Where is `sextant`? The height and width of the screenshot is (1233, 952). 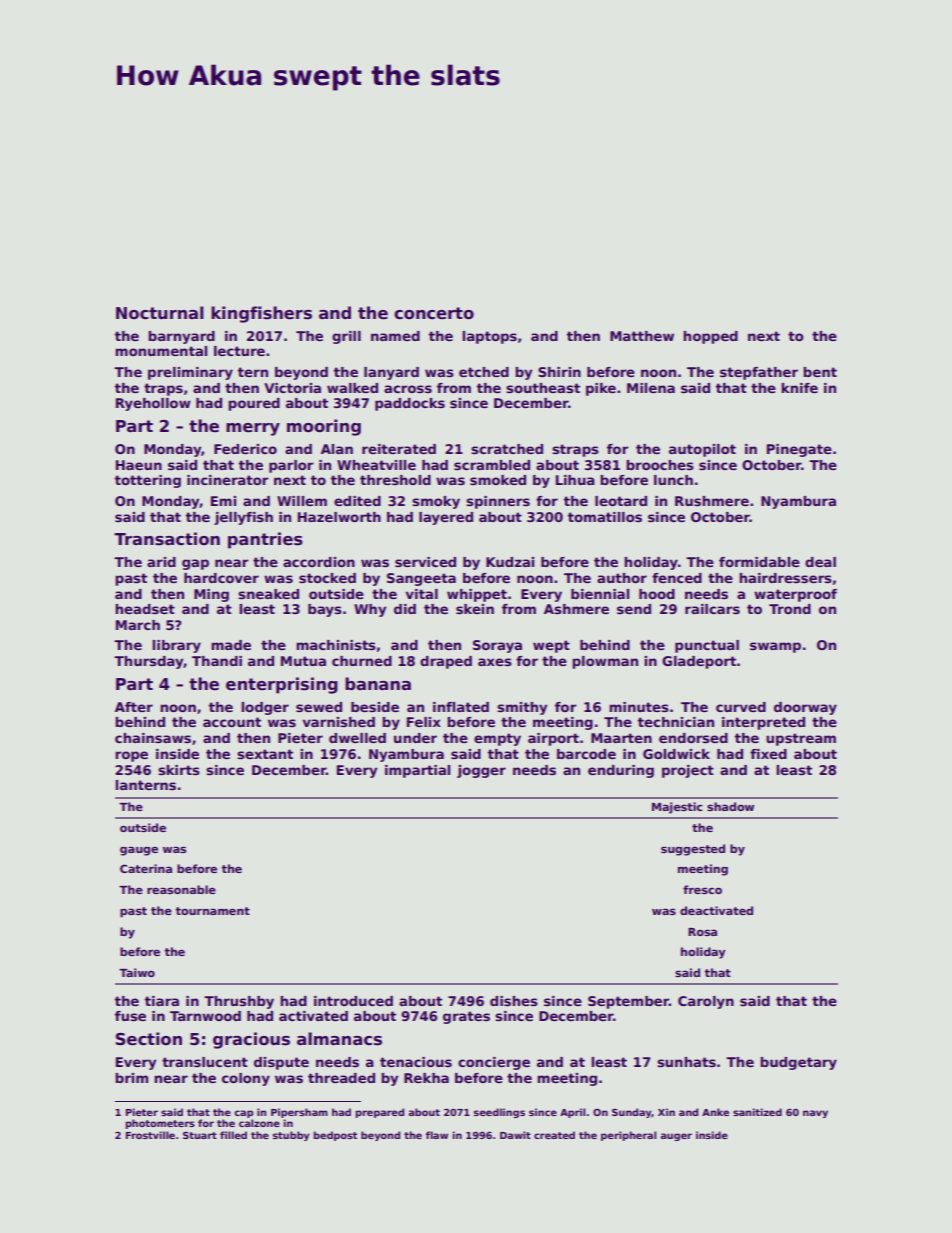 sextant is located at coordinates (265, 754).
